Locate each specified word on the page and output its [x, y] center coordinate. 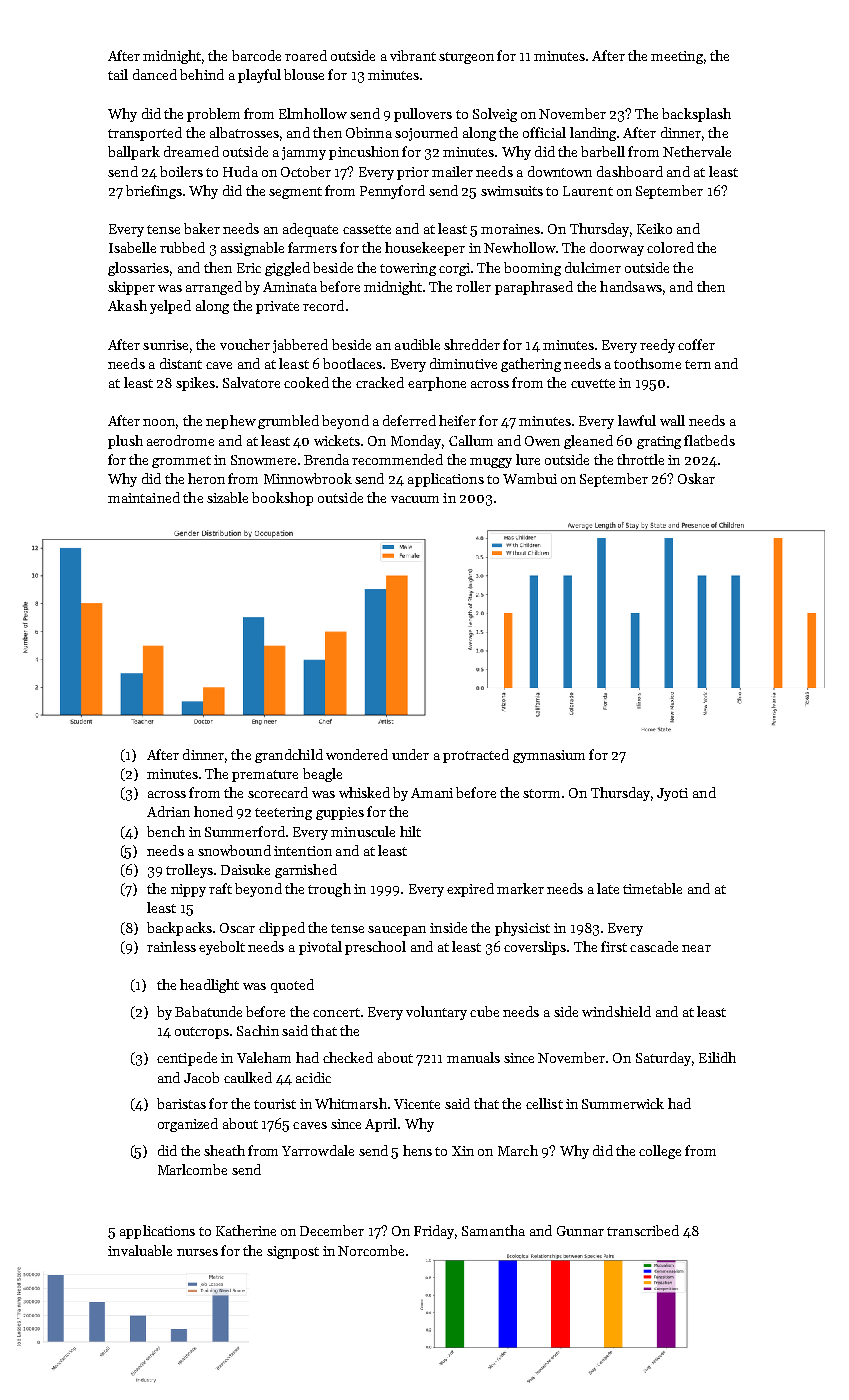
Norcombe [371, 1250]
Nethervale [697, 151]
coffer [696, 344]
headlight [209, 986]
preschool [375, 948]
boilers [181, 171]
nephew [231, 422]
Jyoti [672, 794]
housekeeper [425, 249]
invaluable [140, 1250]
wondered [357, 754]
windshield [616, 1011]
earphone [437, 384]
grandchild [289, 756]
